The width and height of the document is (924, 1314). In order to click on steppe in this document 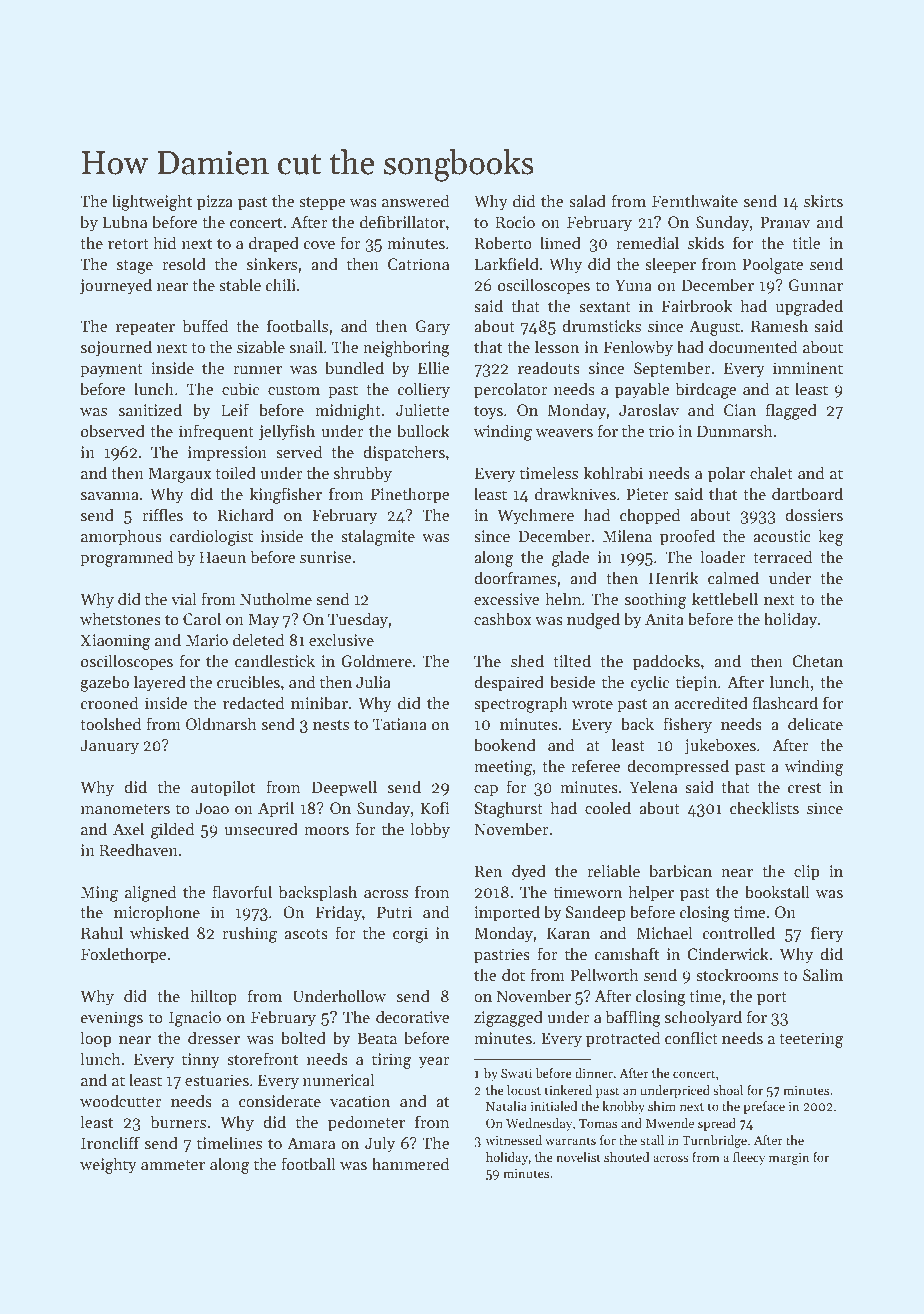, I will do `click(322, 204)`.
